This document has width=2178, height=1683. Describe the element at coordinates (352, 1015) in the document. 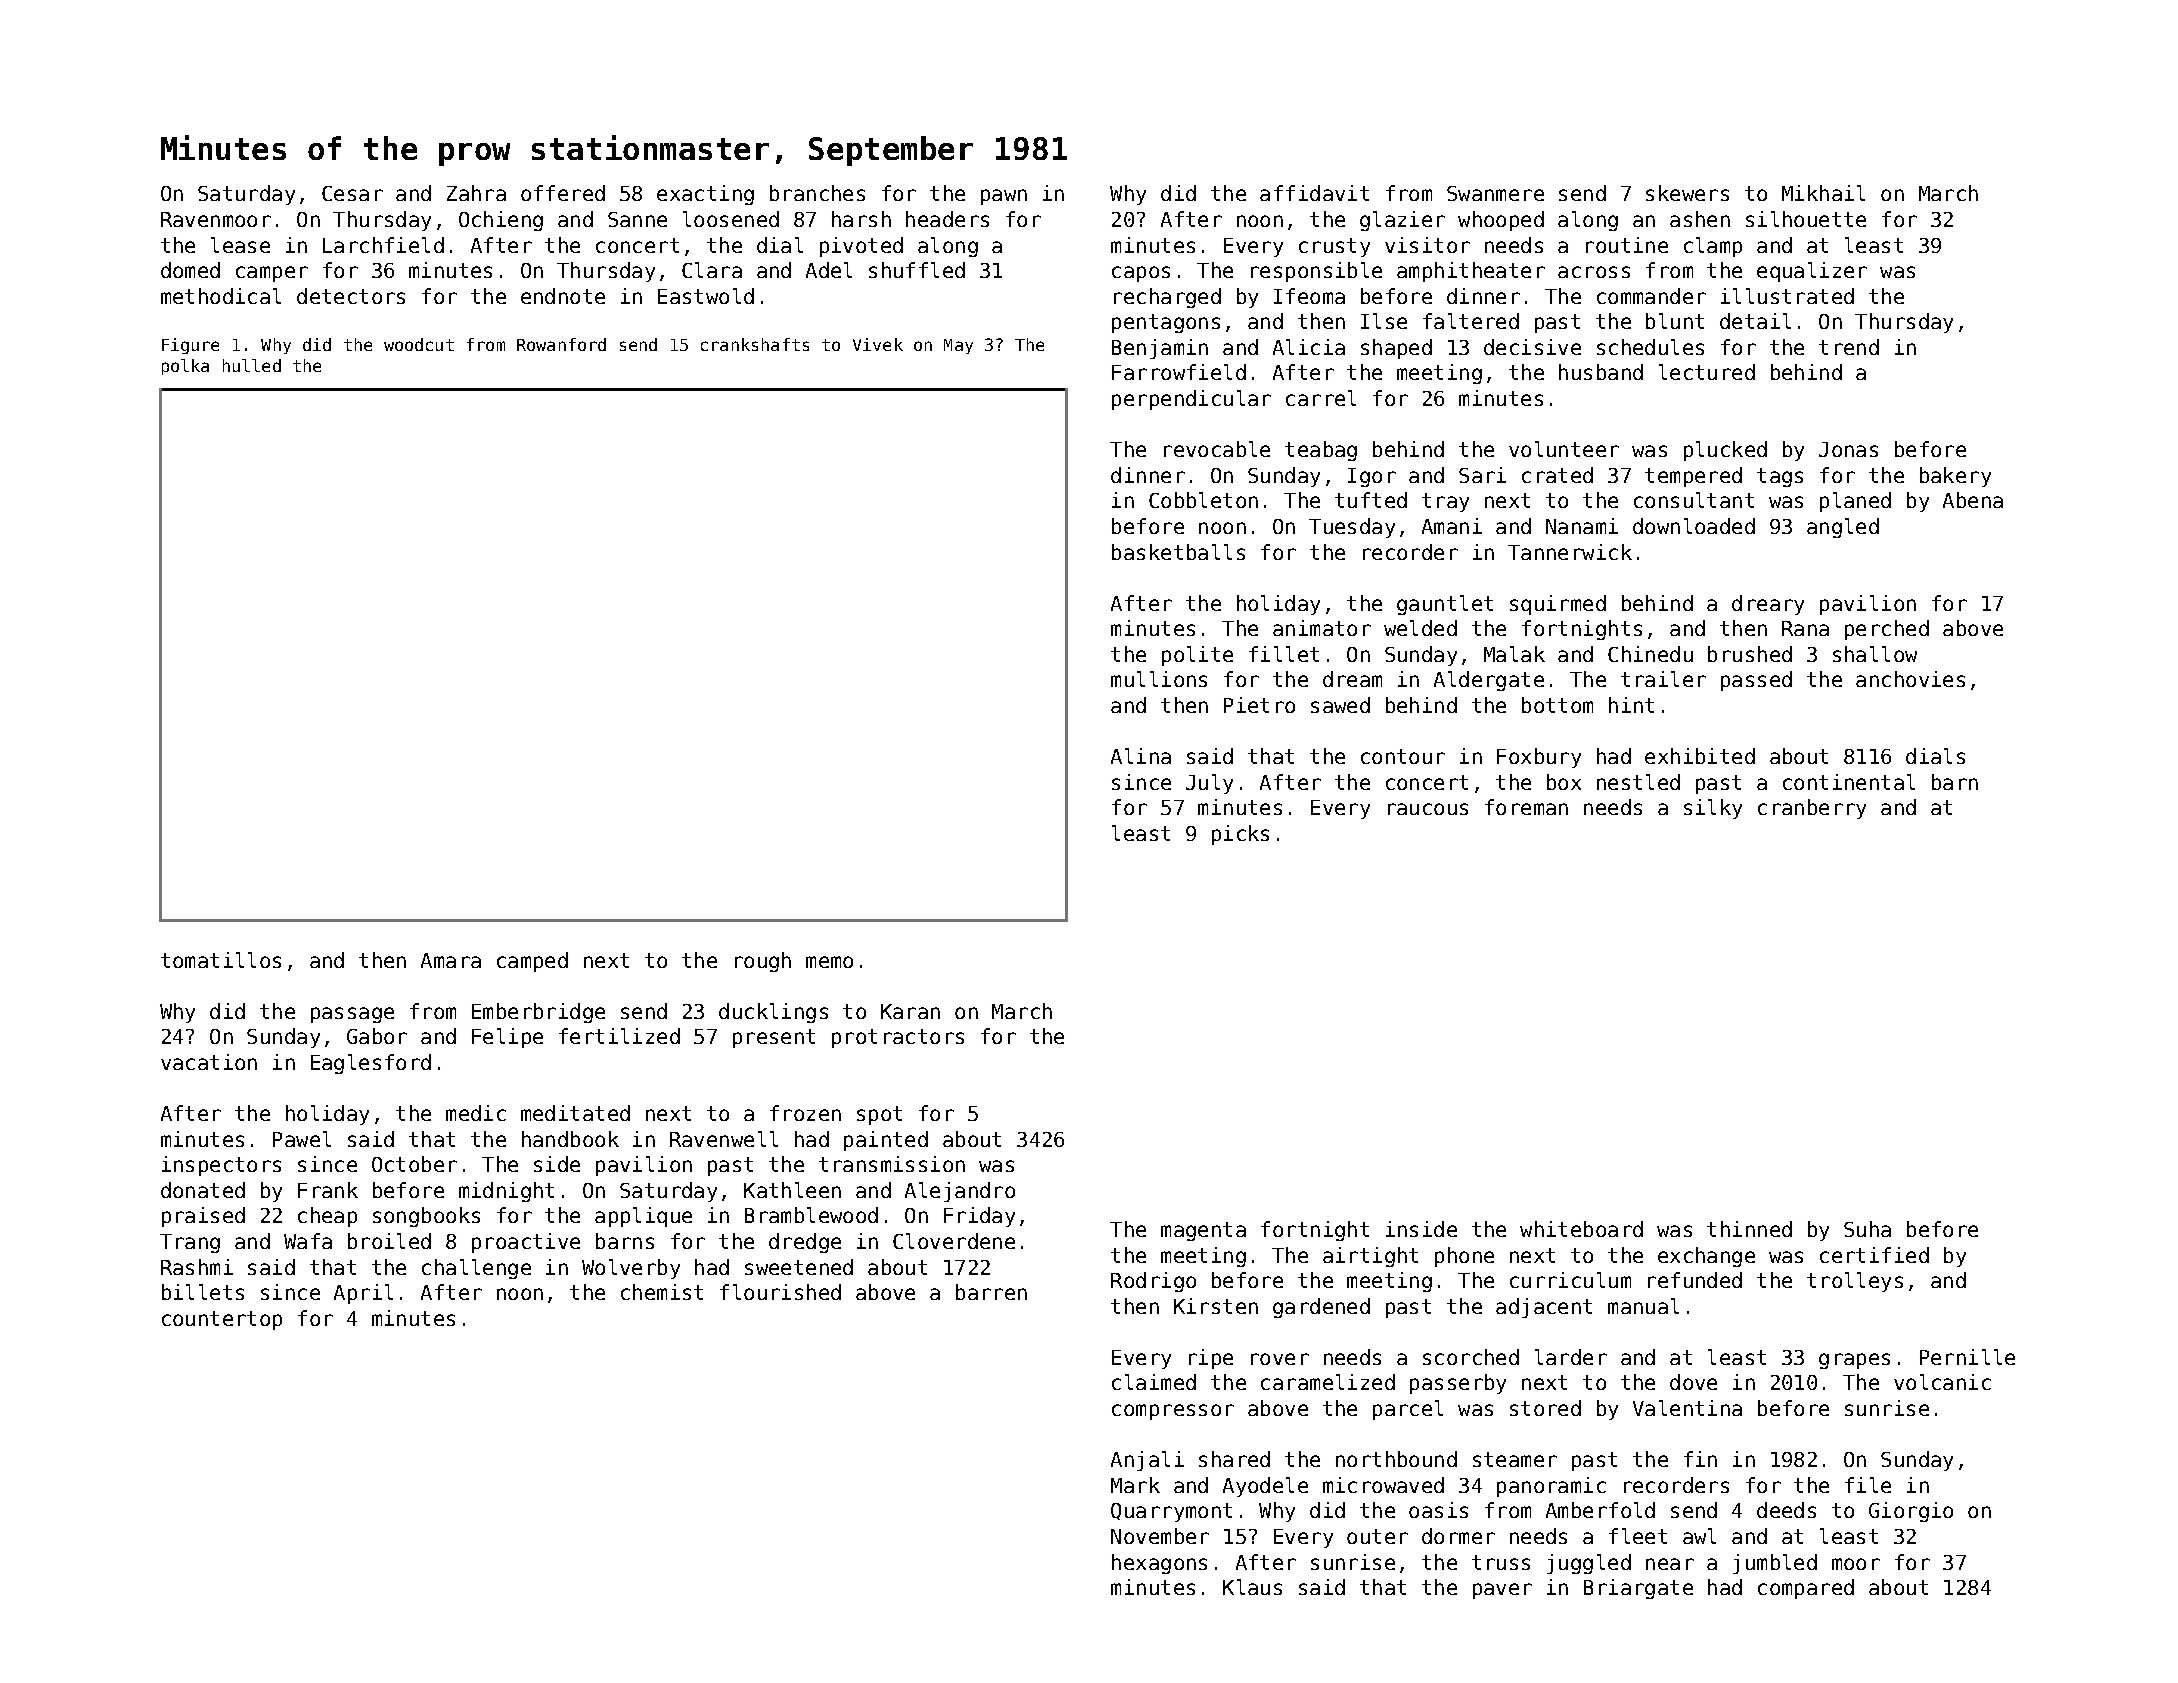

I see `passage` at that location.
